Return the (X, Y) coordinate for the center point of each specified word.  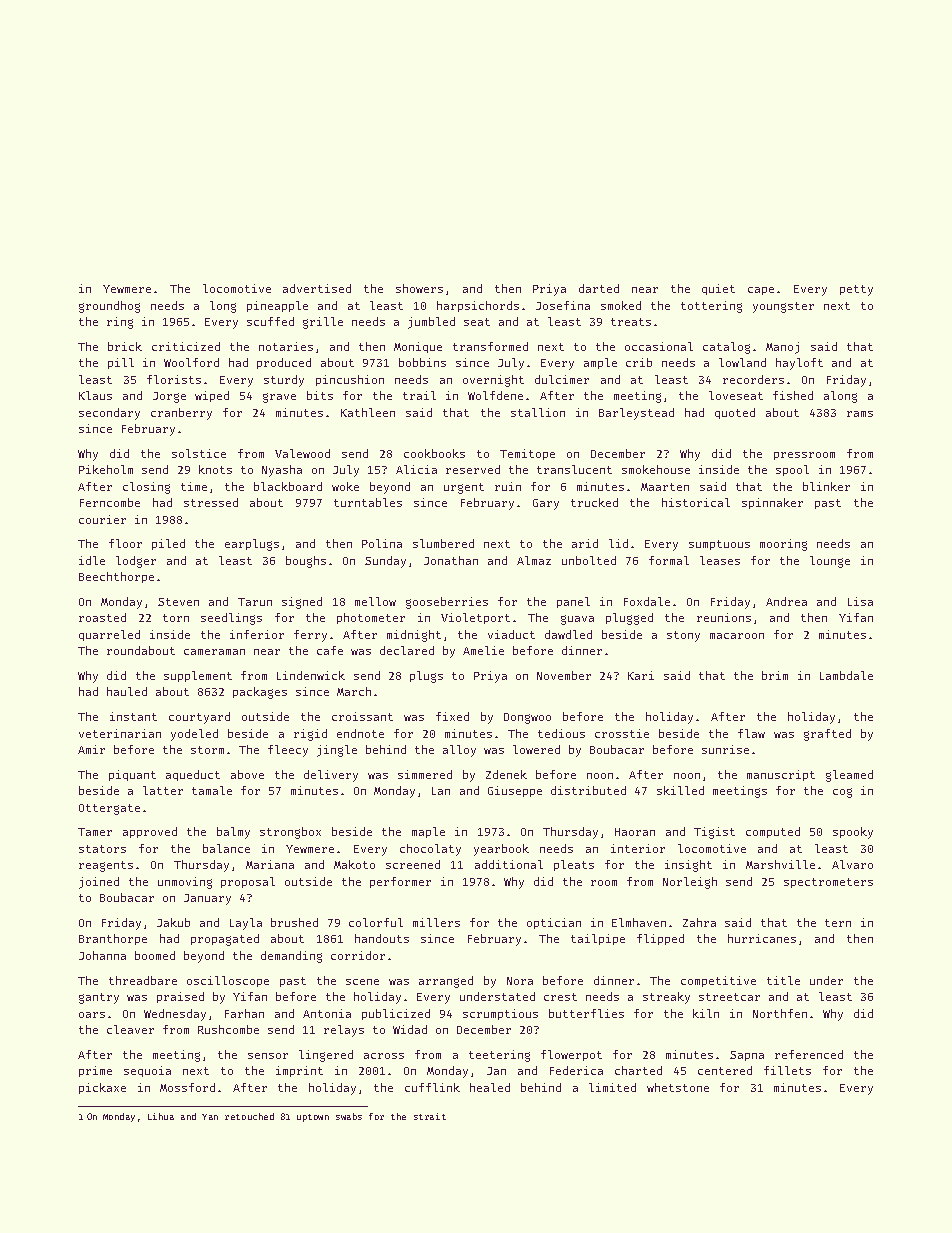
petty (856, 290)
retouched (249, 1116)
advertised (317, 288)
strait (430, 1116)
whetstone (678, 1087)
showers (419, 288)
